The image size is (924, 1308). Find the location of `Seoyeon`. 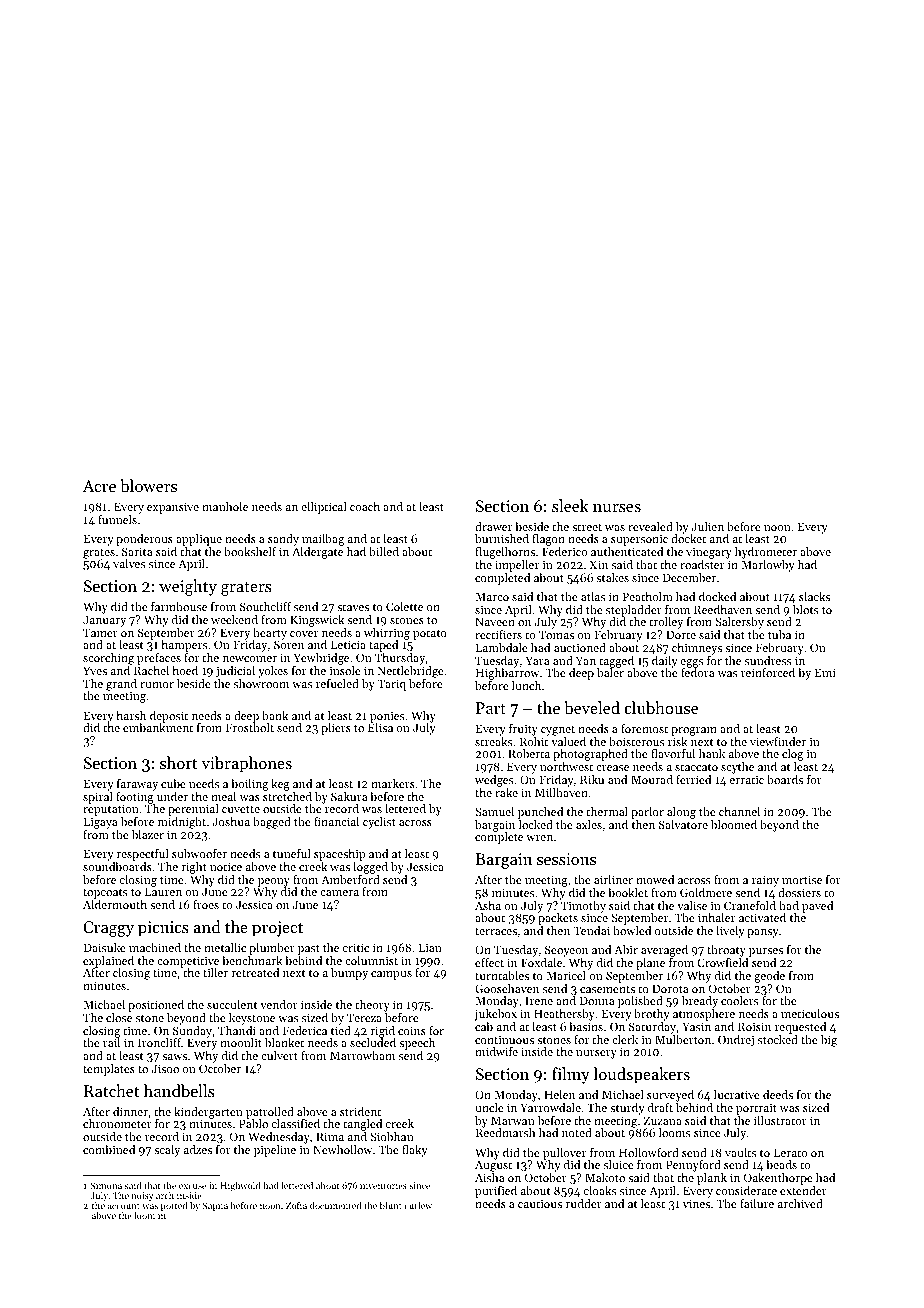

Seoyeon is located at coordinates (566, 951).
